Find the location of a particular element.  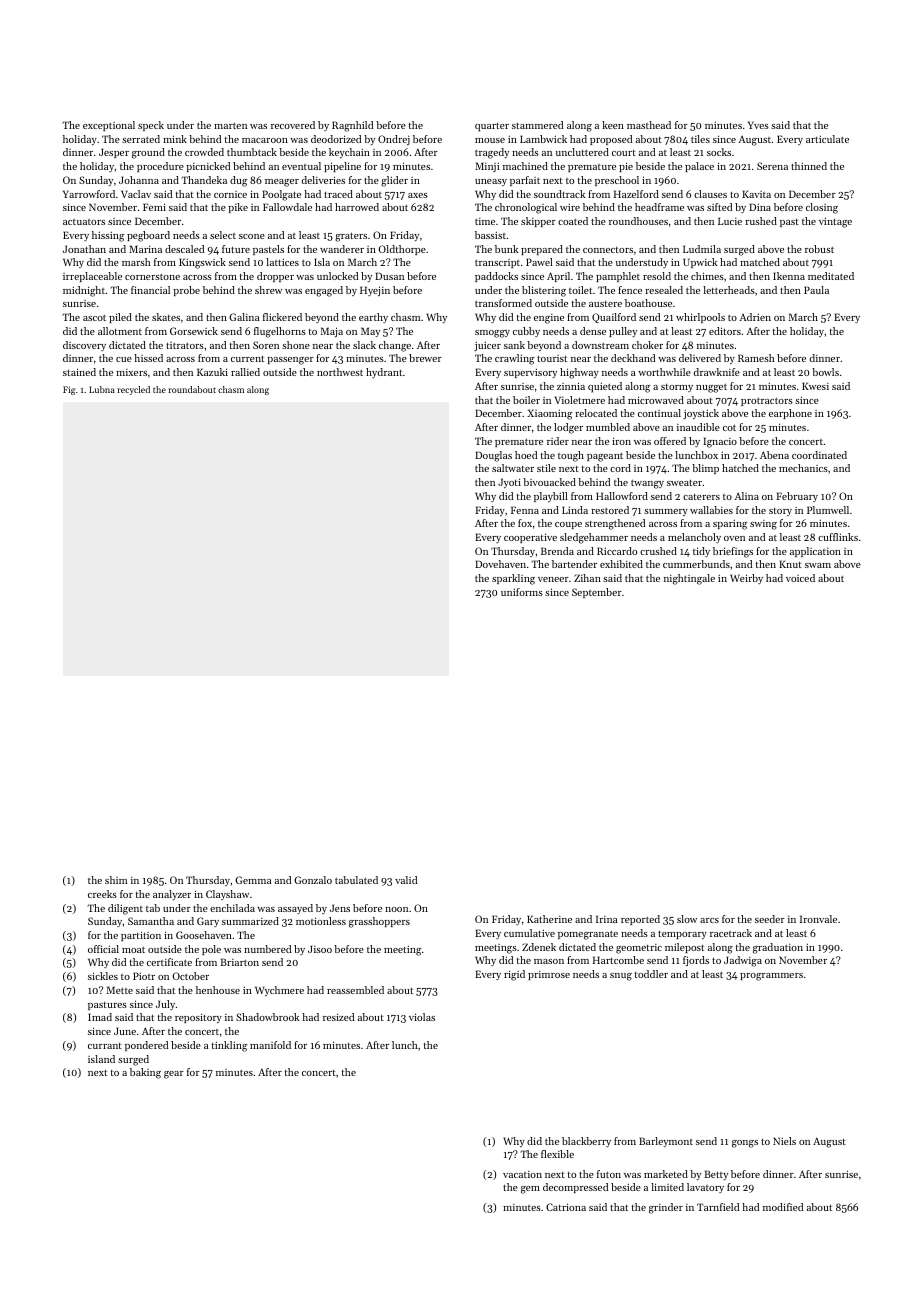

Imad is located at coordinates (100, 1017).
